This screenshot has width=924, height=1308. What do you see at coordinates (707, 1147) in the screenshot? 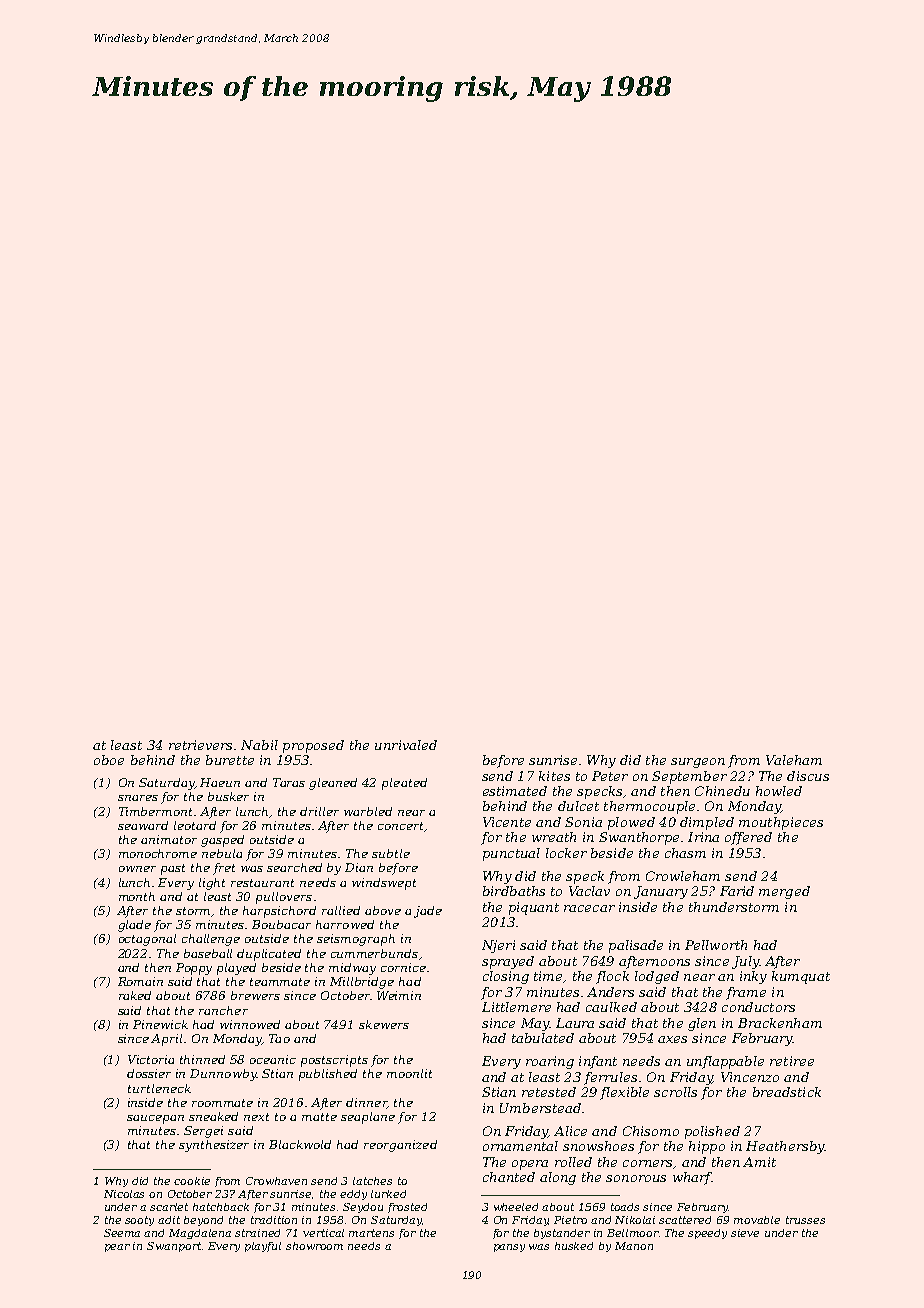
I see `hippo` at bounding box center [707, 1147].
